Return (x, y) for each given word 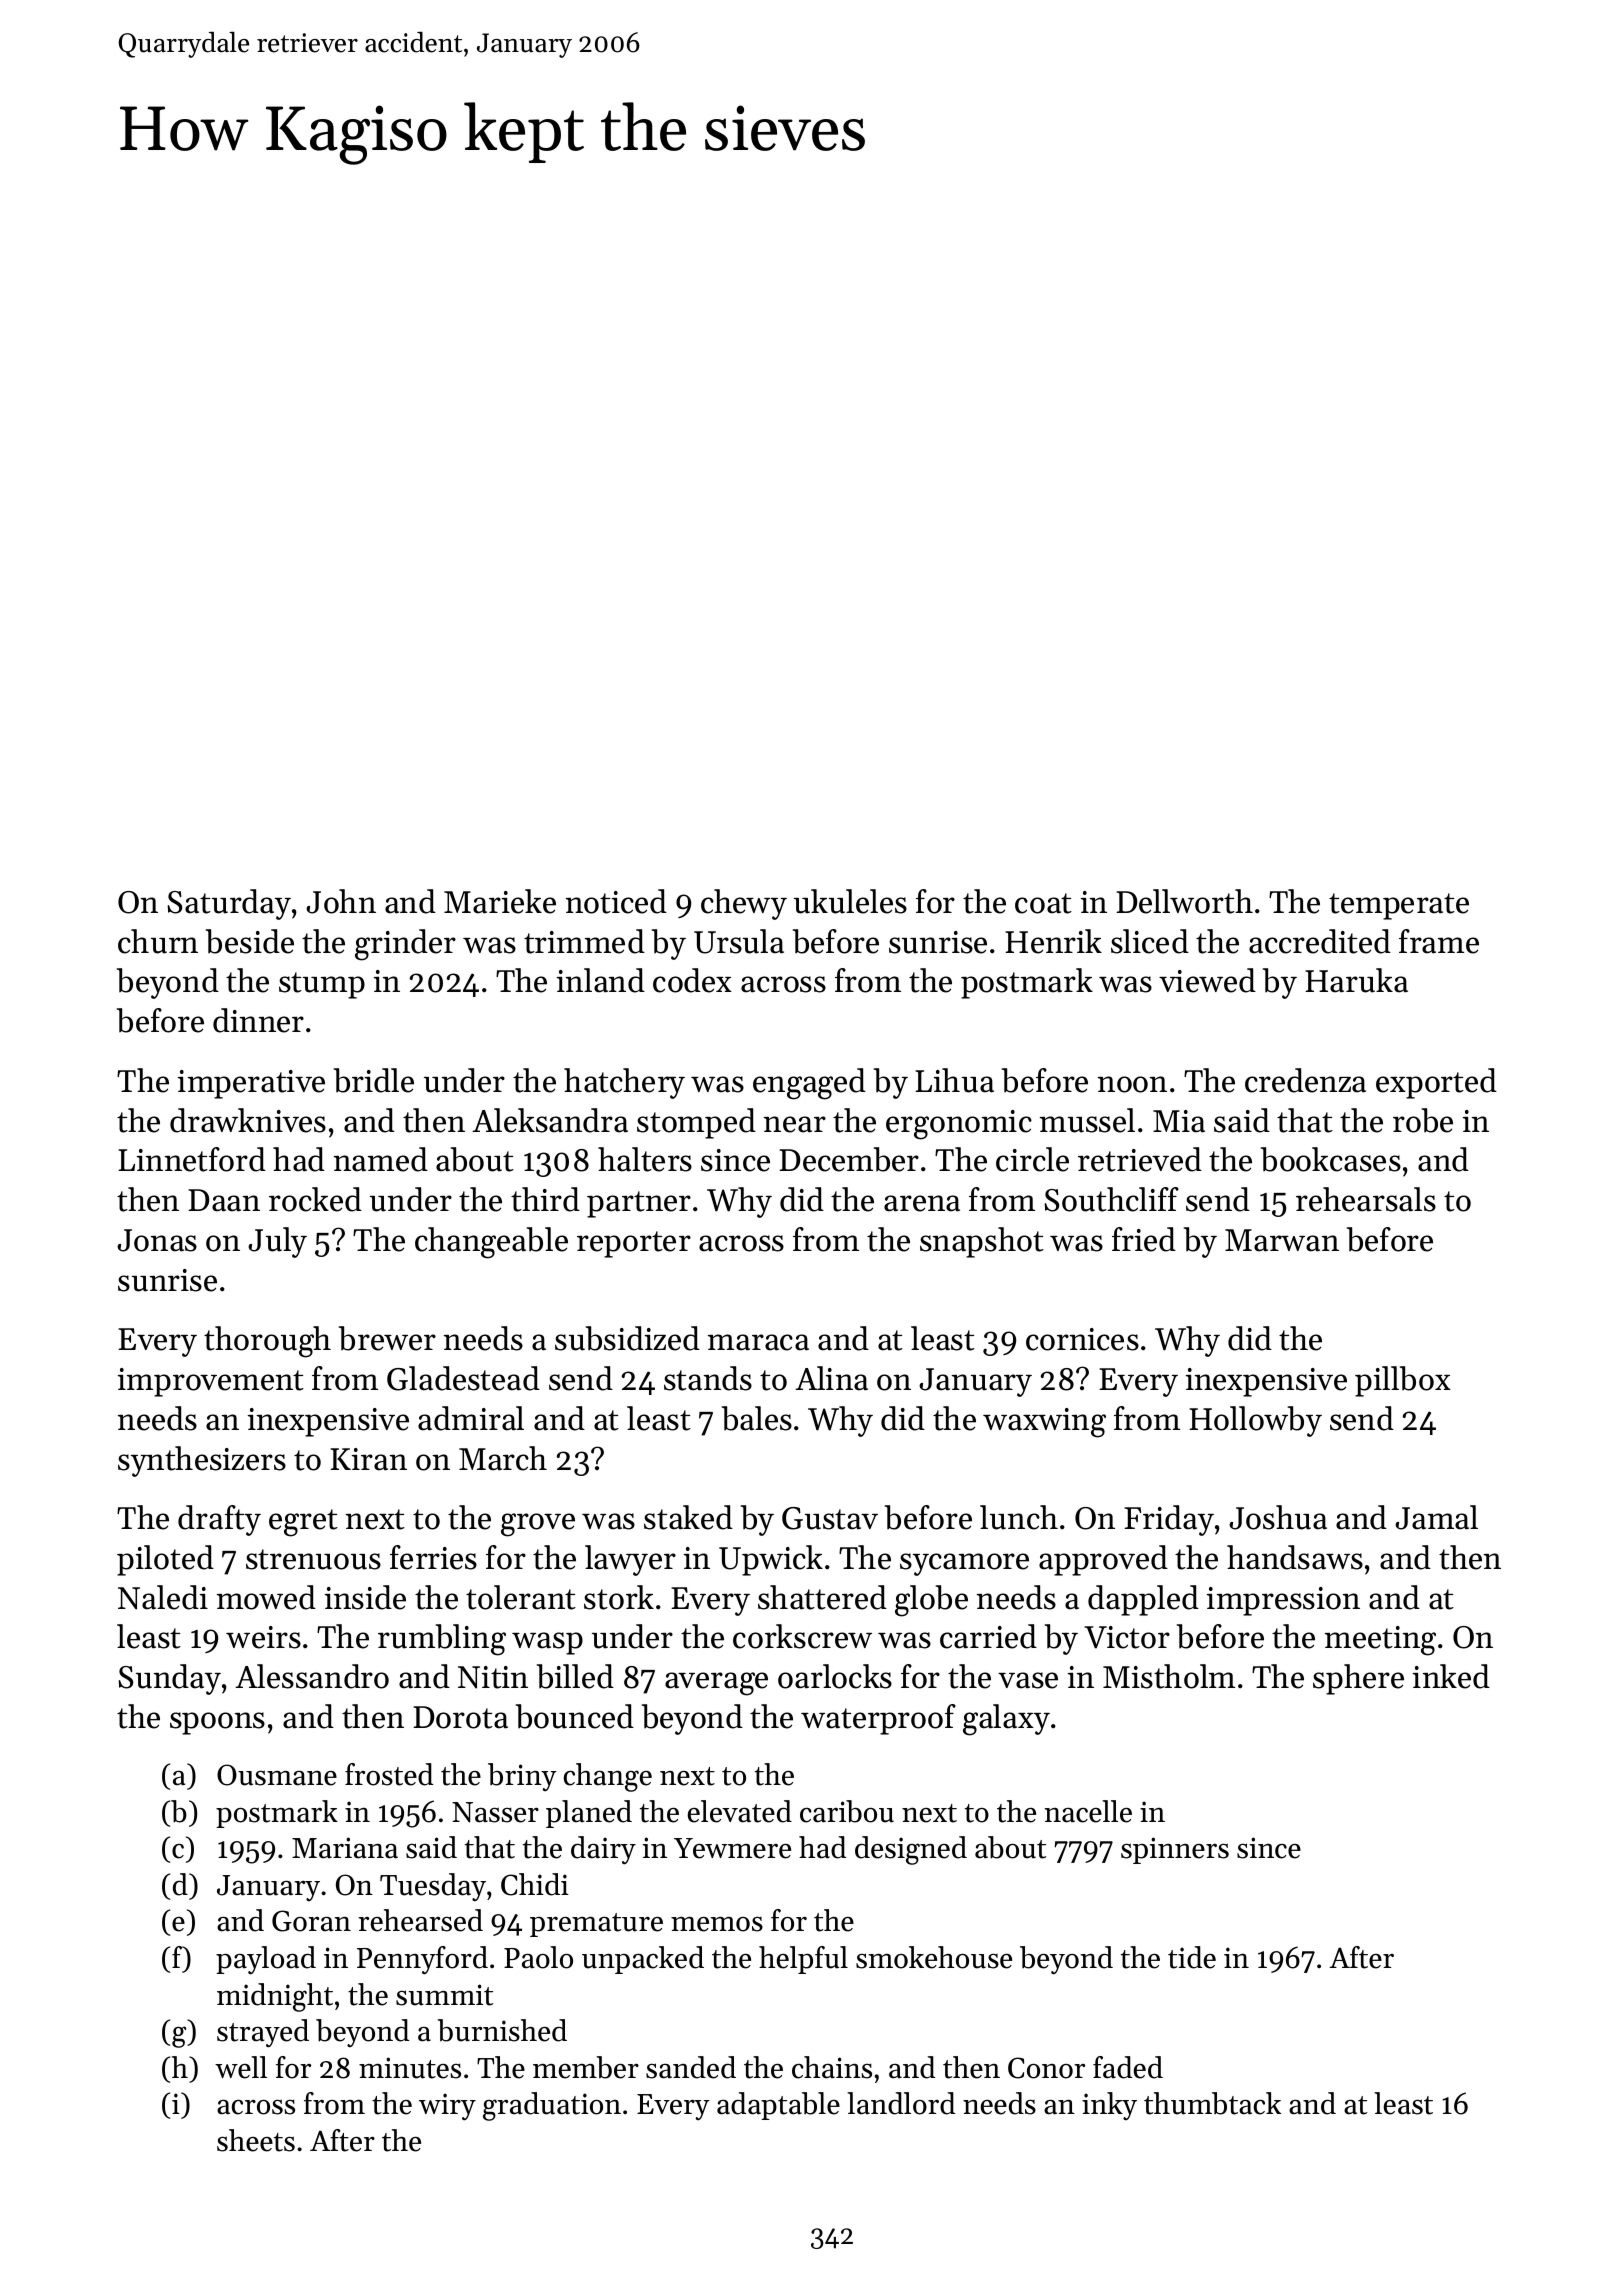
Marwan (1282, 1240)
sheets (256, 2140)
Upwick (771, 1560)
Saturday (229, 904)
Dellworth (1184, 901)
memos (717, 1924)
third (545, 1199)
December (849, 1159)
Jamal (1436, 1517)
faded (1128, 2067)
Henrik (1053, 941)
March (503, 1458)
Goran (311, 1921)
